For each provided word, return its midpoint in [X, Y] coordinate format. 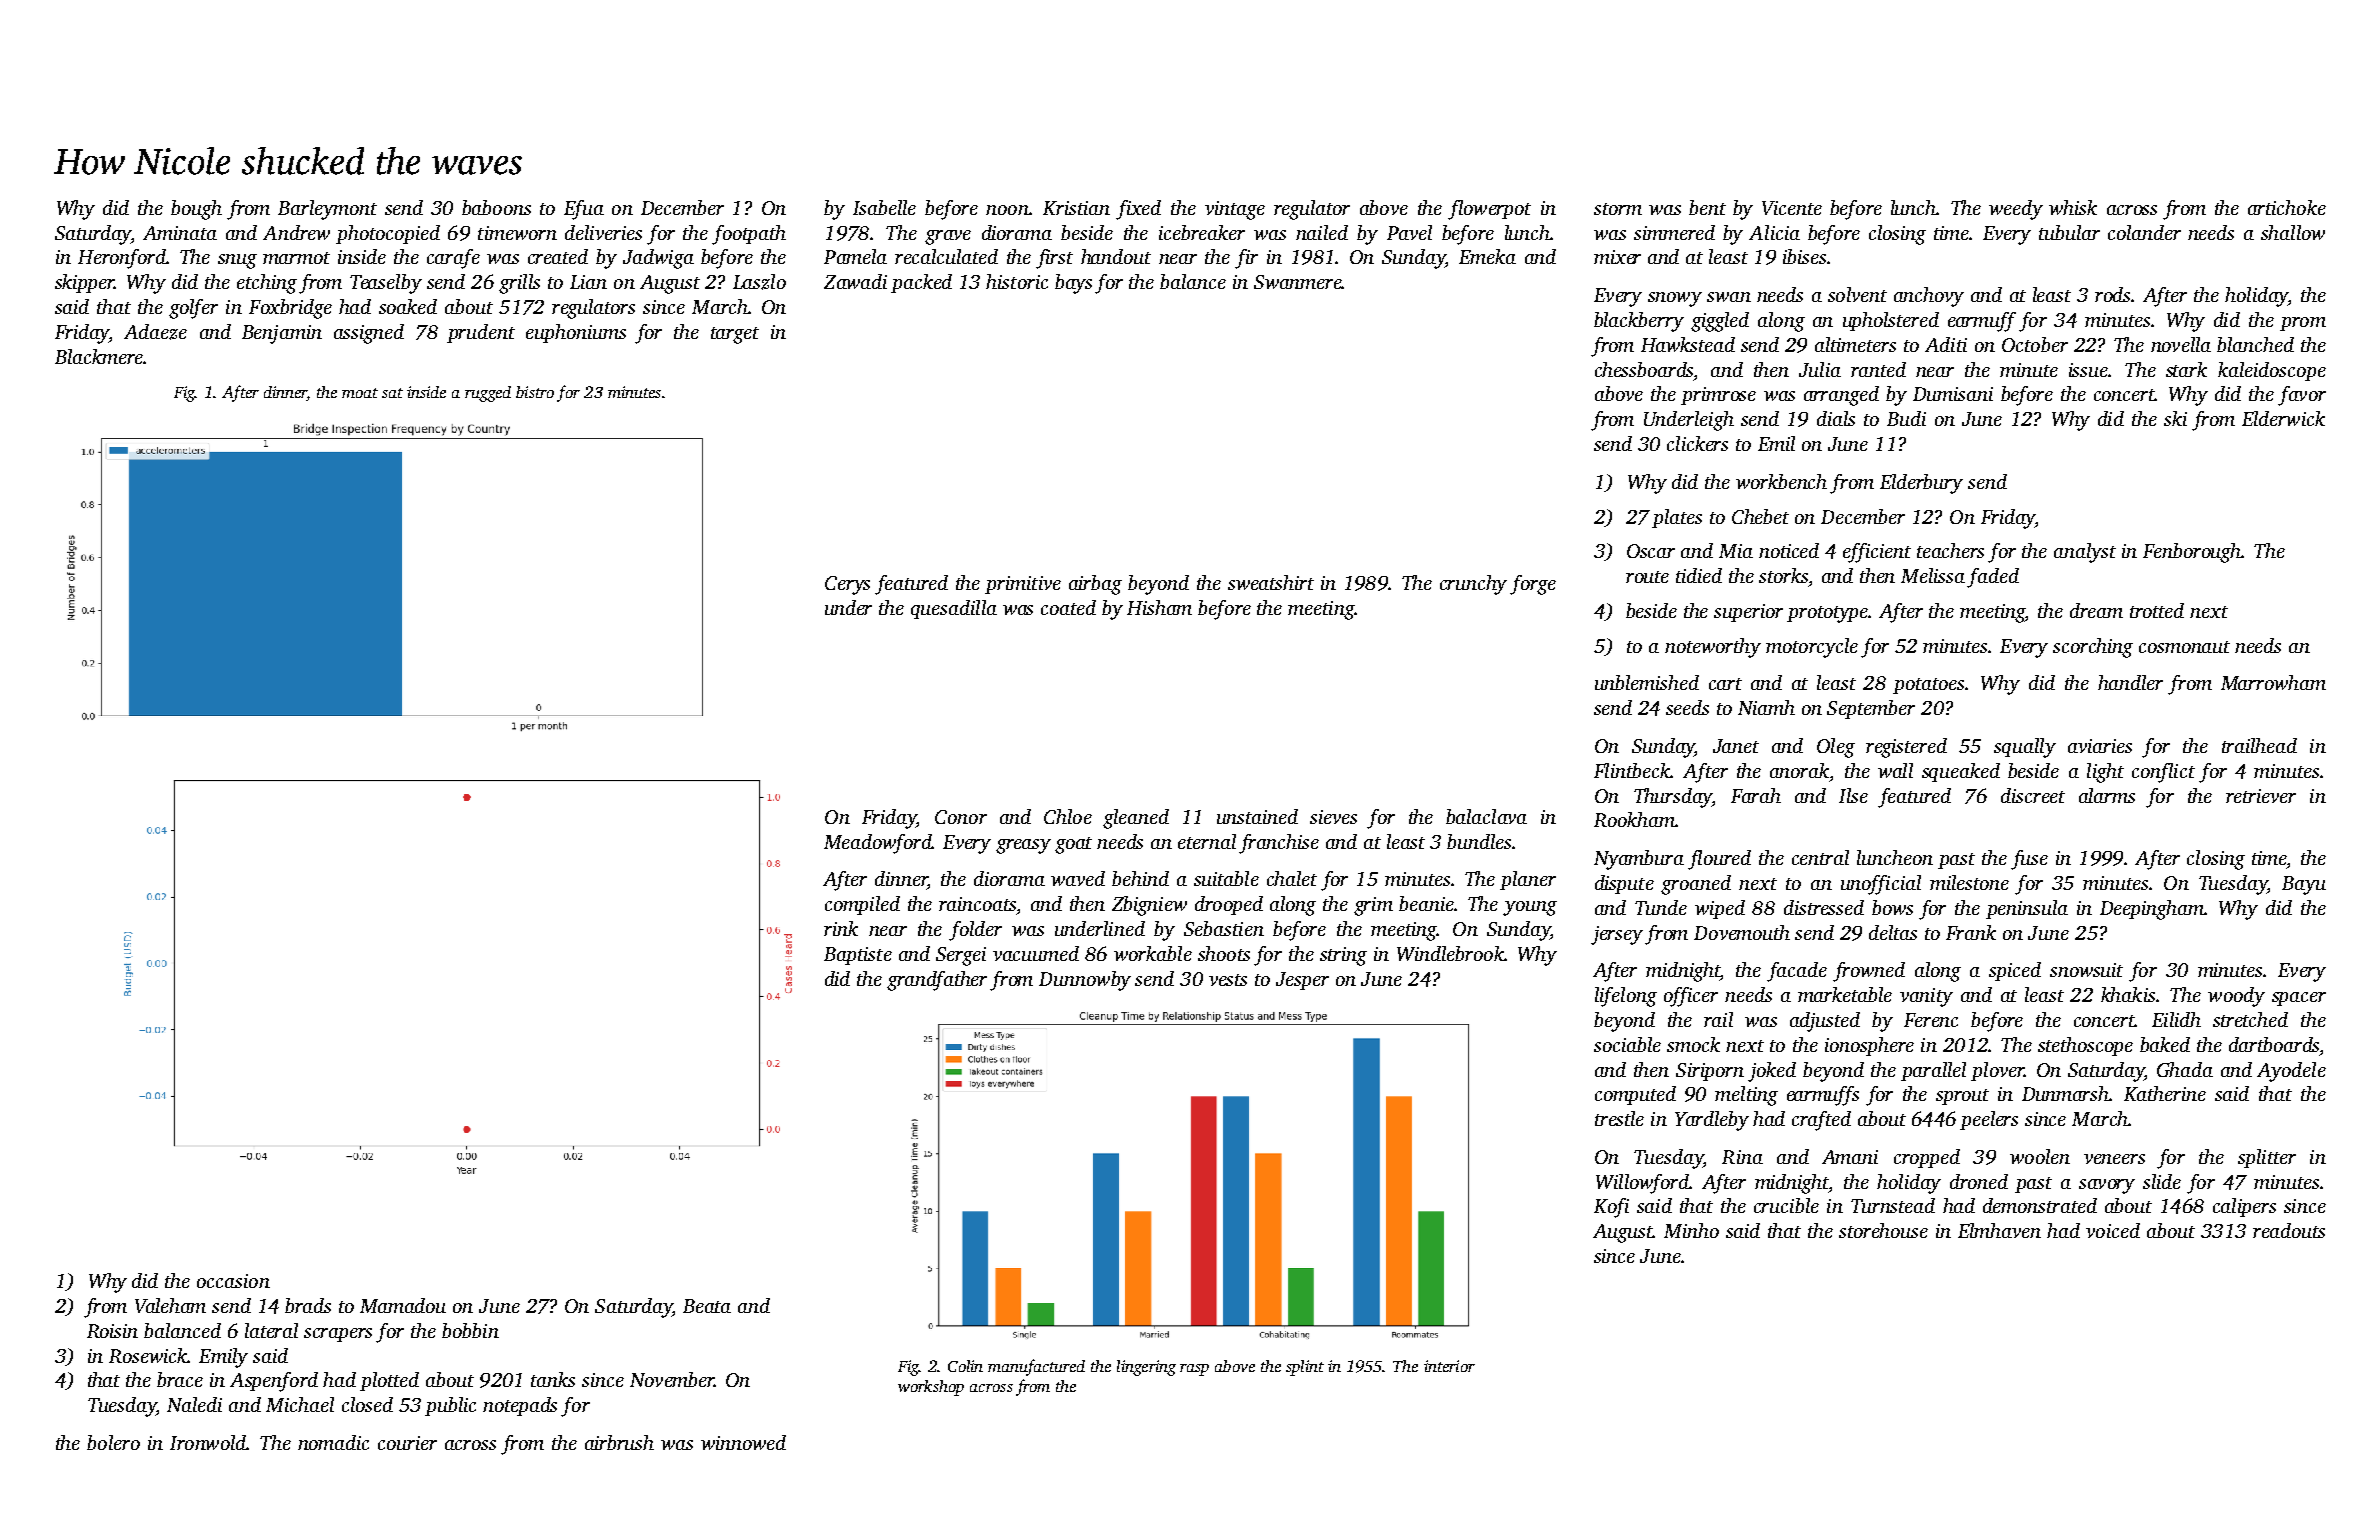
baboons [496, 207]
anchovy [1929, 297]
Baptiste [858, 956]
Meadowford [878, 844]
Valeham [170, 1305]
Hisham [1159, 607]
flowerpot [1489, 210]
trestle [1619, 1118]
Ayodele [2291, 1072]
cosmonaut [2184, 647]
